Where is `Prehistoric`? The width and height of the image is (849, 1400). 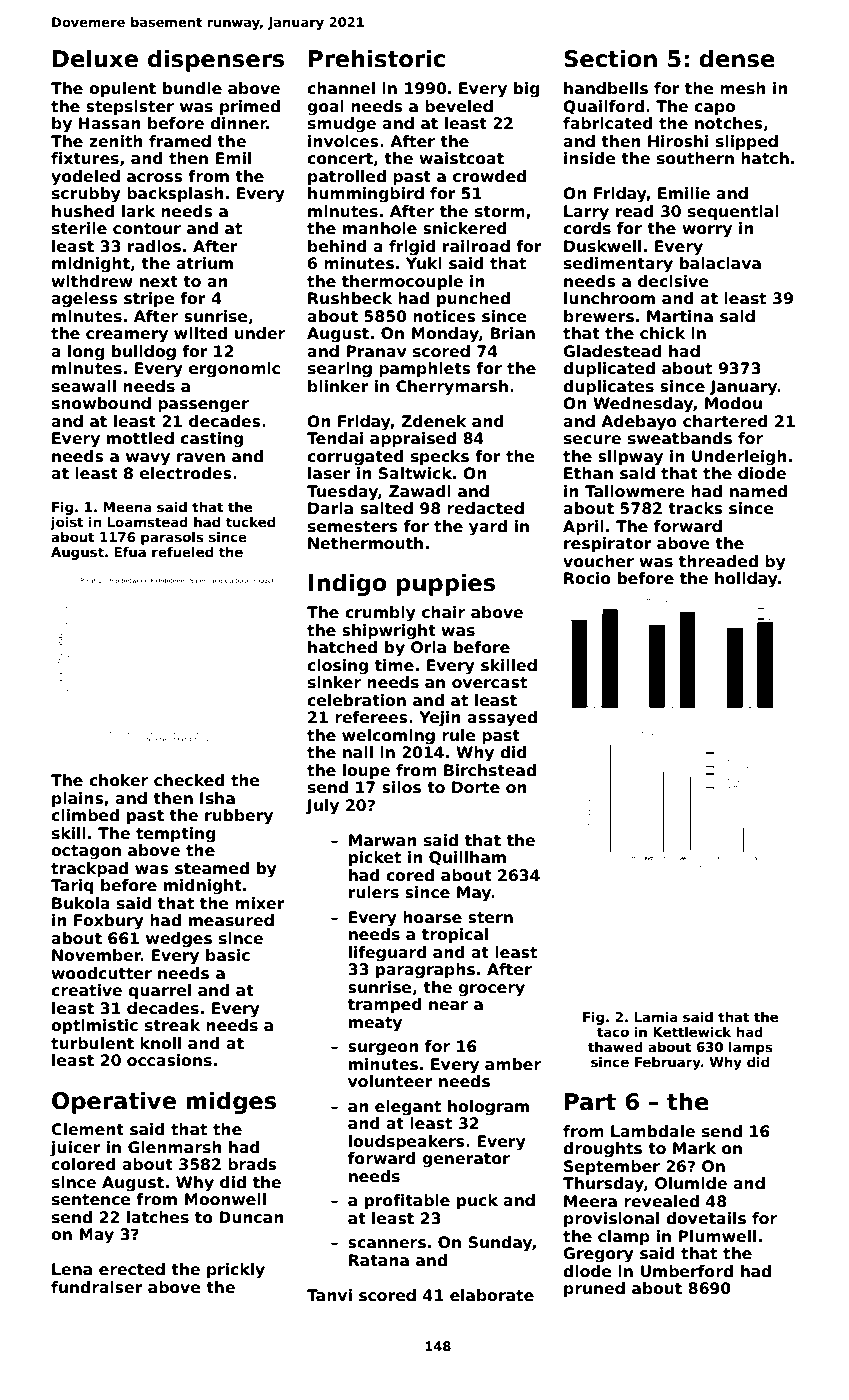
Prehistoric is located at coordinates (377, 58).
